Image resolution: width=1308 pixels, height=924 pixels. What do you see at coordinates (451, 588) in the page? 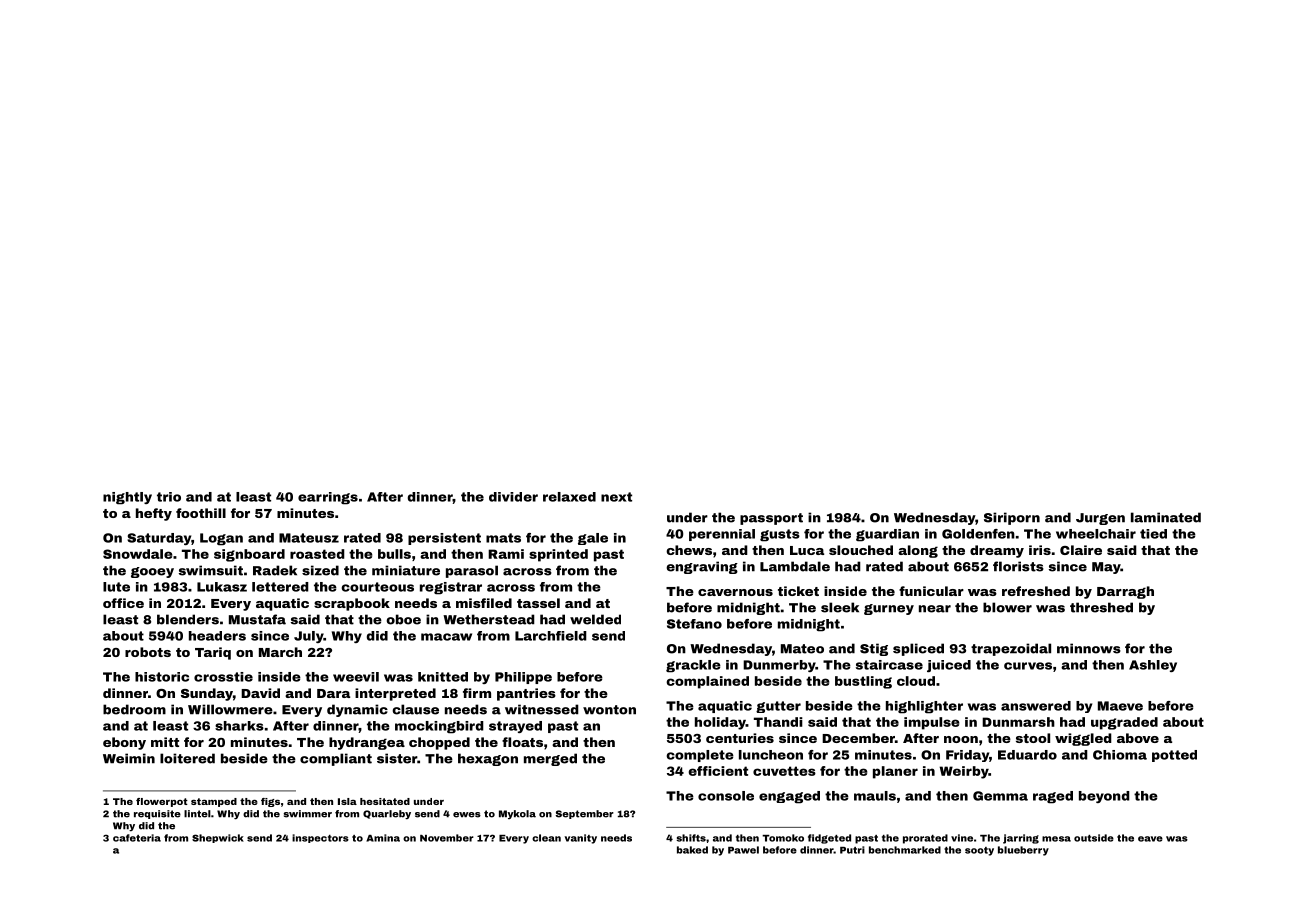
I see `registrar` at bounding box center [451, 588].
